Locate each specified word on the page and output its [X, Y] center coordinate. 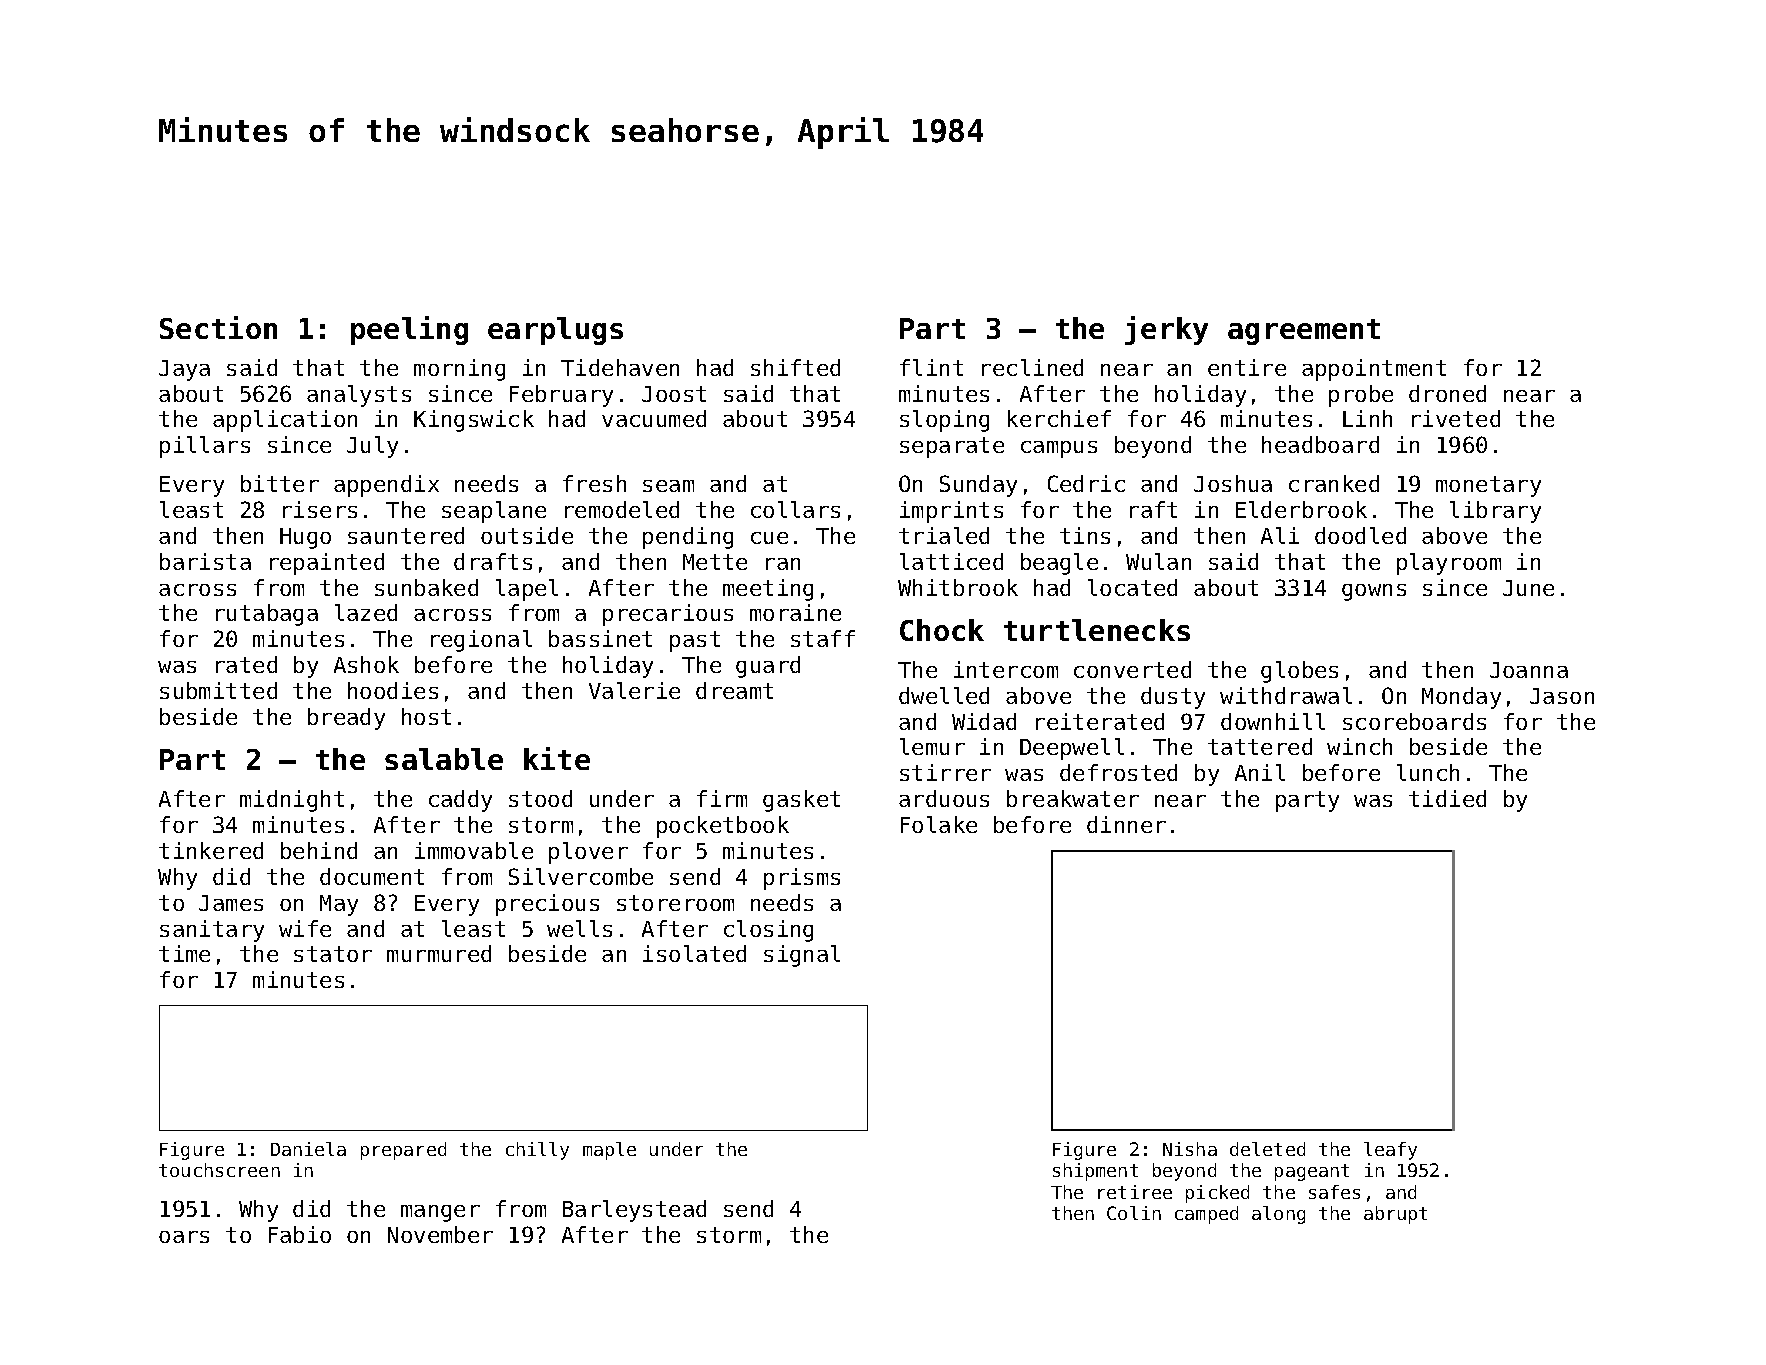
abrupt [1395, 1215]
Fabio [300, 1234]
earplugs [555, 331]
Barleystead [634, 1211]
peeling [409, 330]
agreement [1304, 332]
